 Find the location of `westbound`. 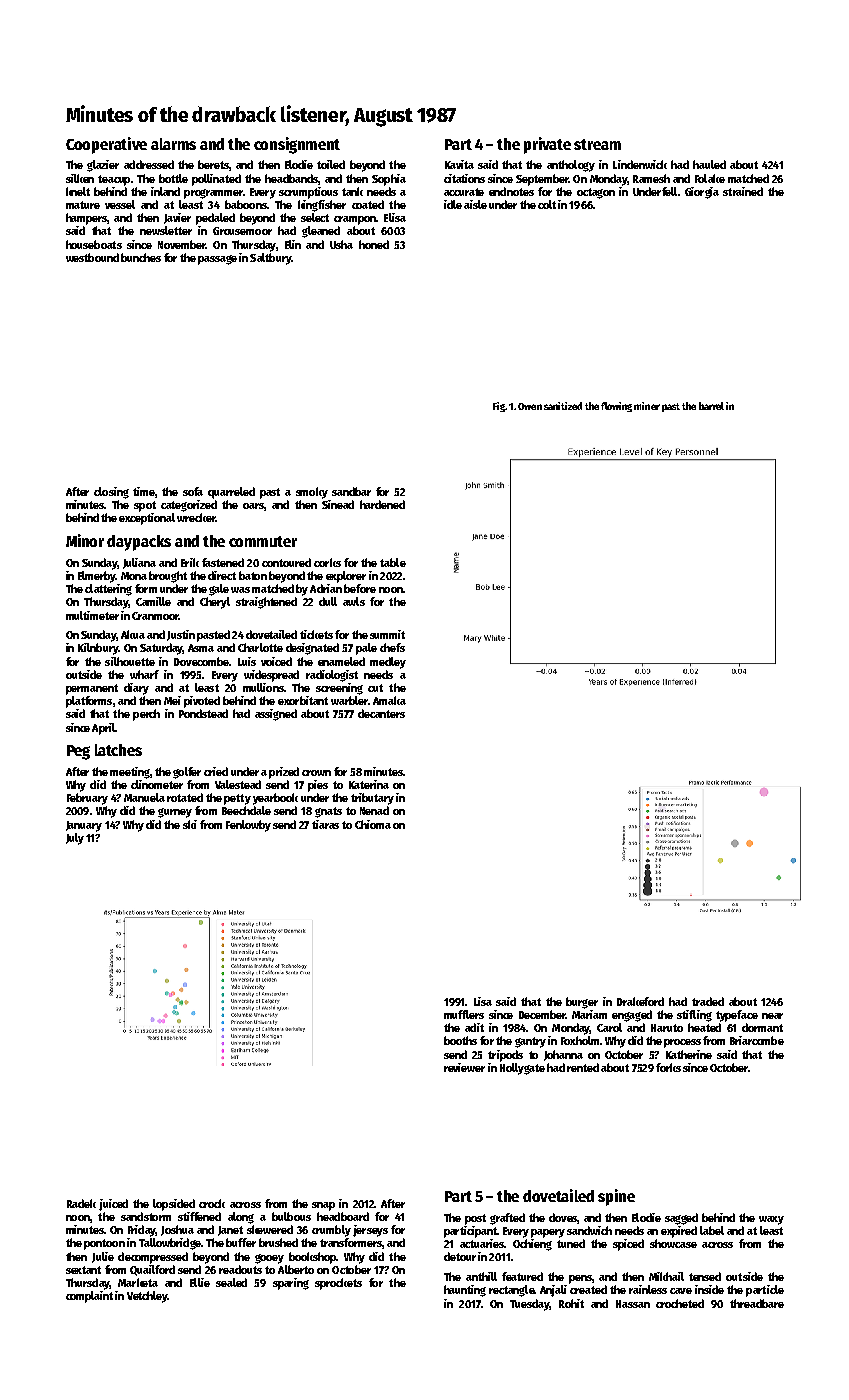

westbound is located at coordinates (92, 257).
